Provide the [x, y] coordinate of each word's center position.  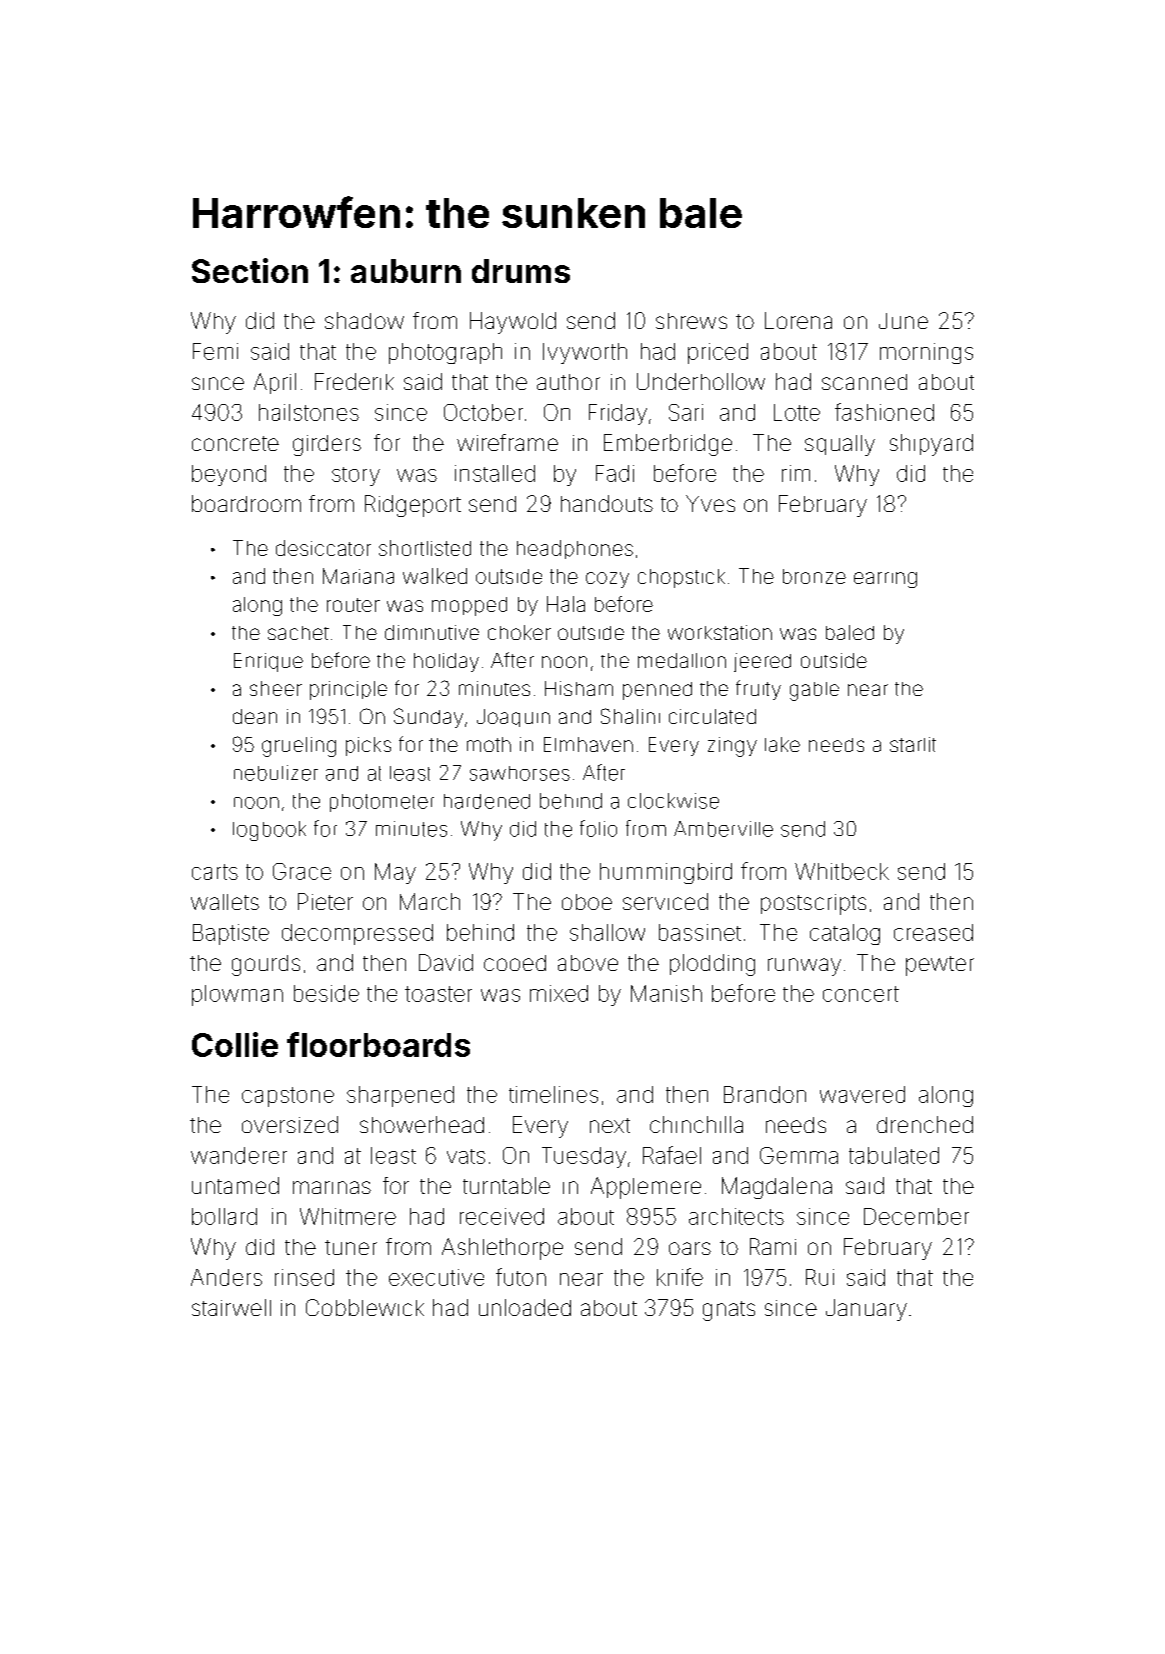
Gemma [799, 1155]
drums [521, 271]
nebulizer [276, 773]
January [866, 1310]
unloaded [525, 1307]
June [903, 321]
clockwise [673, 801]
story [356, 476]
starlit [913, 744]
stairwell [231, 1307]
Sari [686, 412]
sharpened [400, 1096]
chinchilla [696, 1124]
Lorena [798, 320]
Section [250, 270]
